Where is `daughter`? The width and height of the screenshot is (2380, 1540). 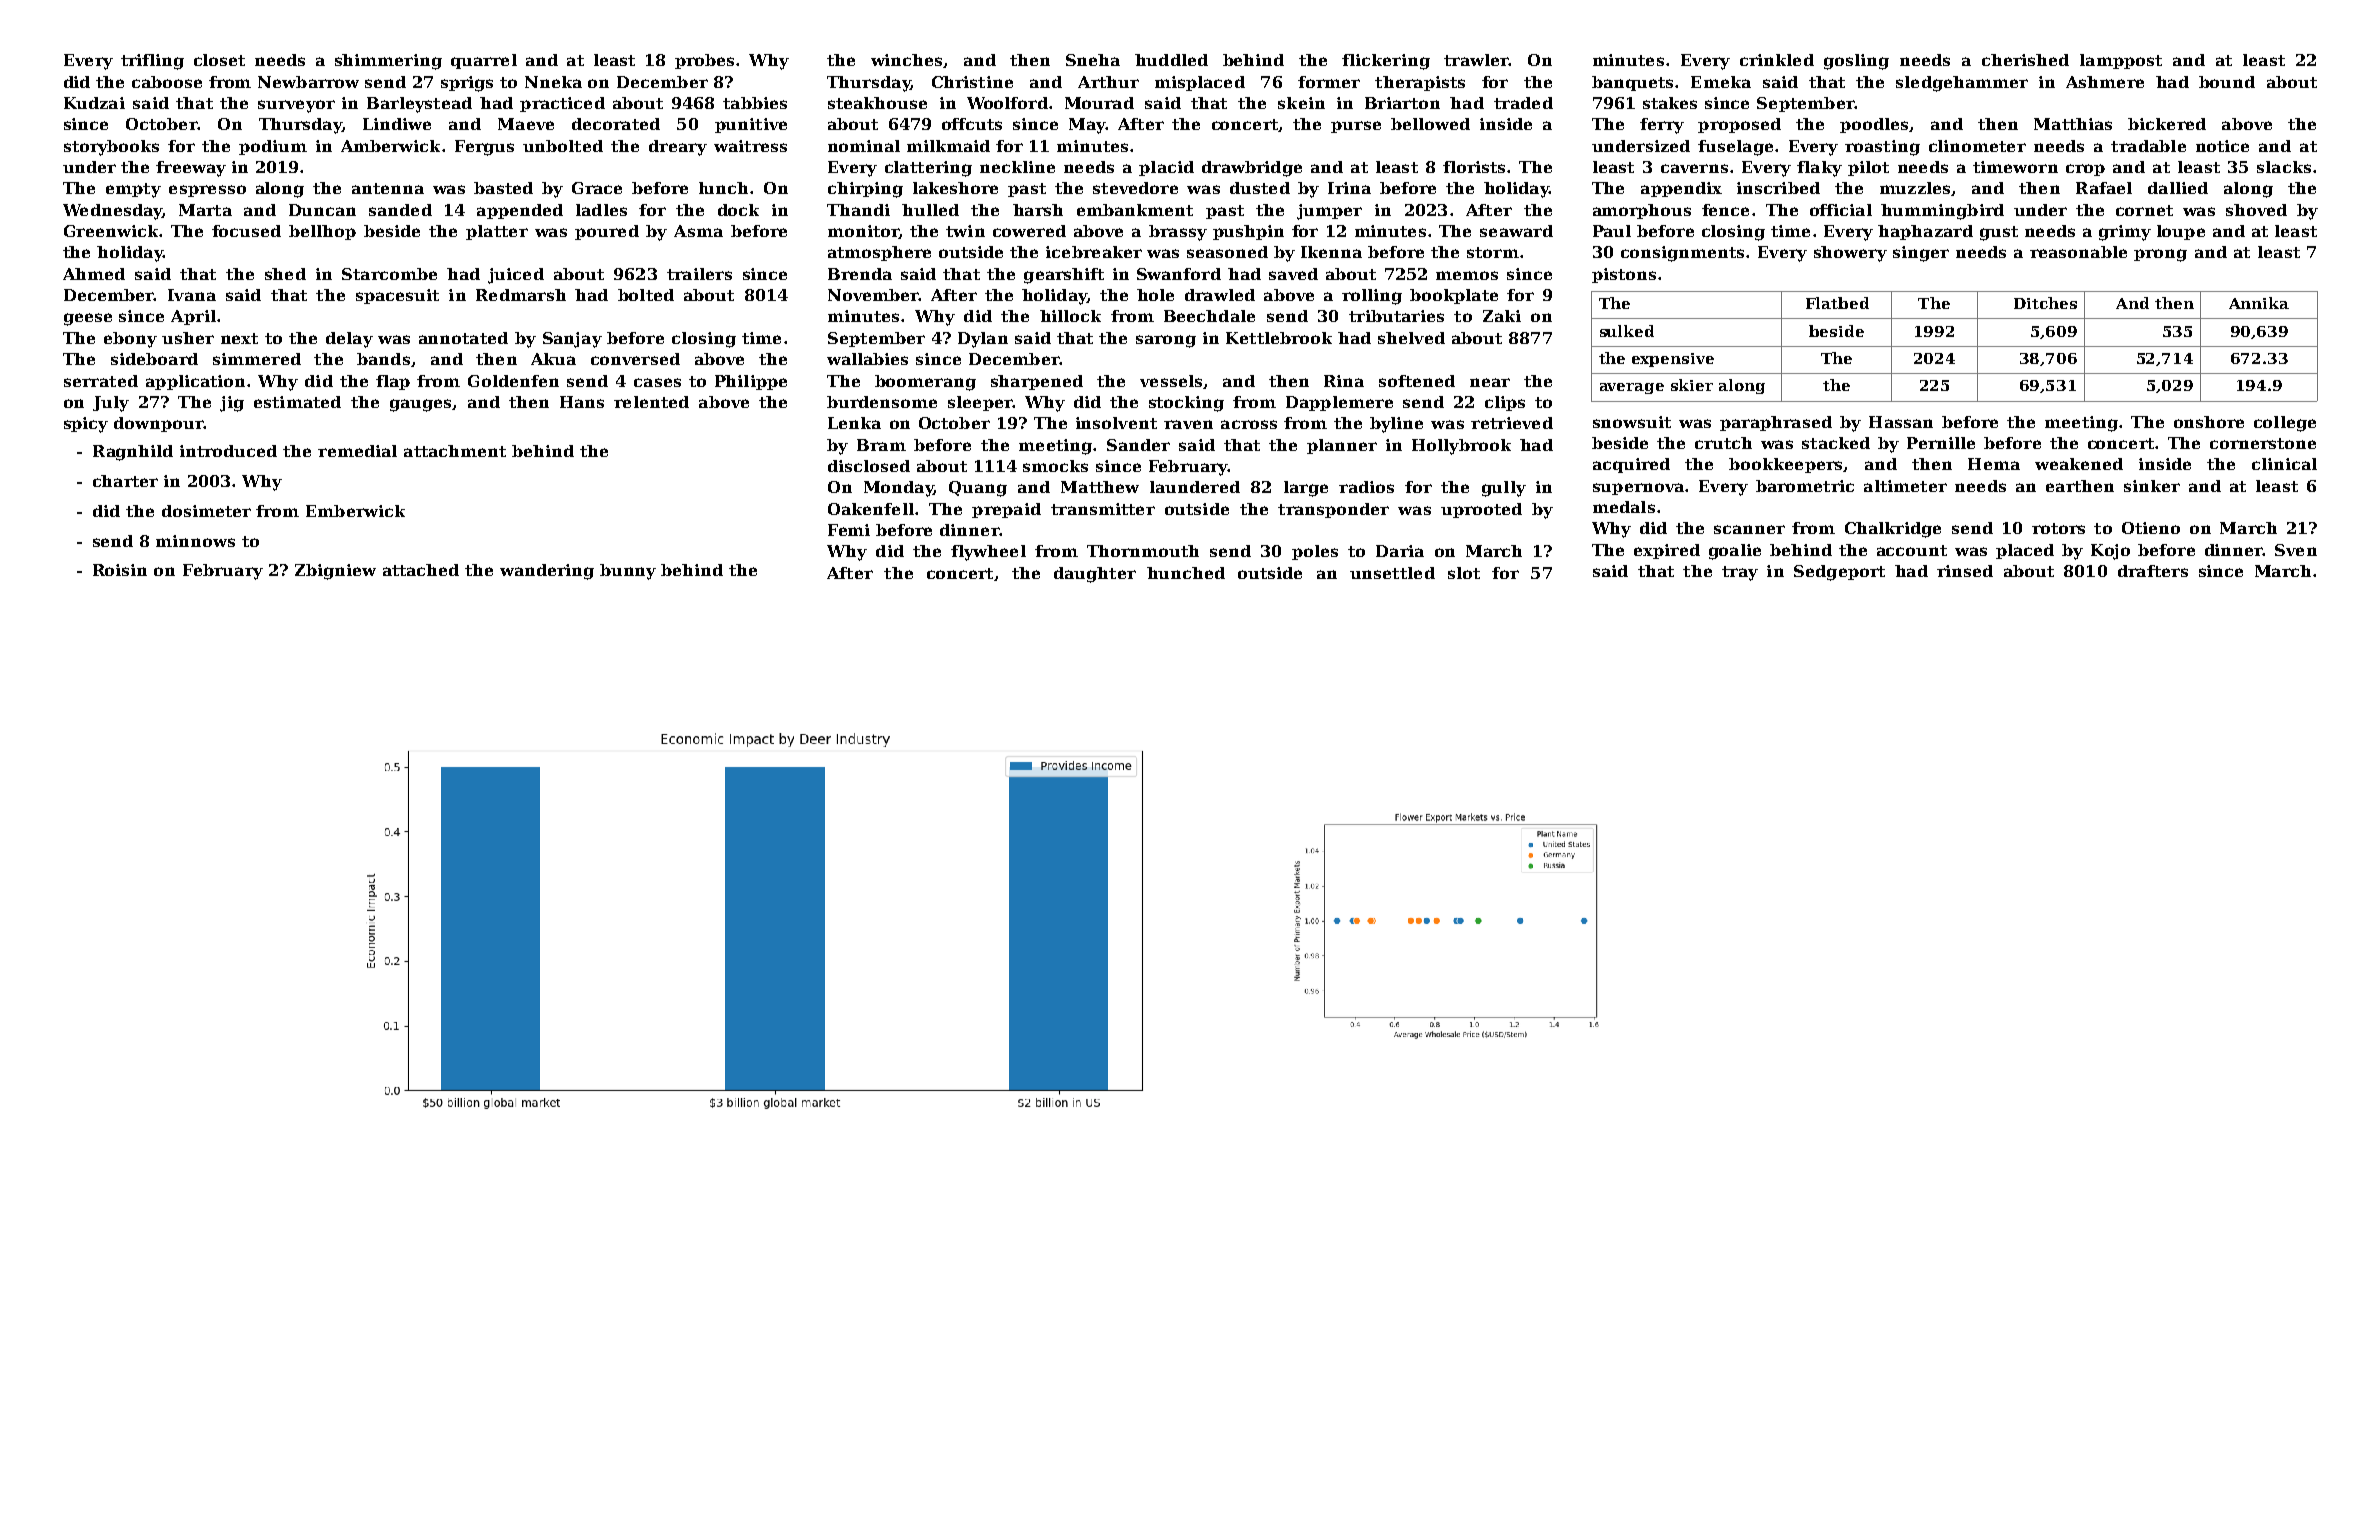 daughter is located at coordinates (1095, 575).
